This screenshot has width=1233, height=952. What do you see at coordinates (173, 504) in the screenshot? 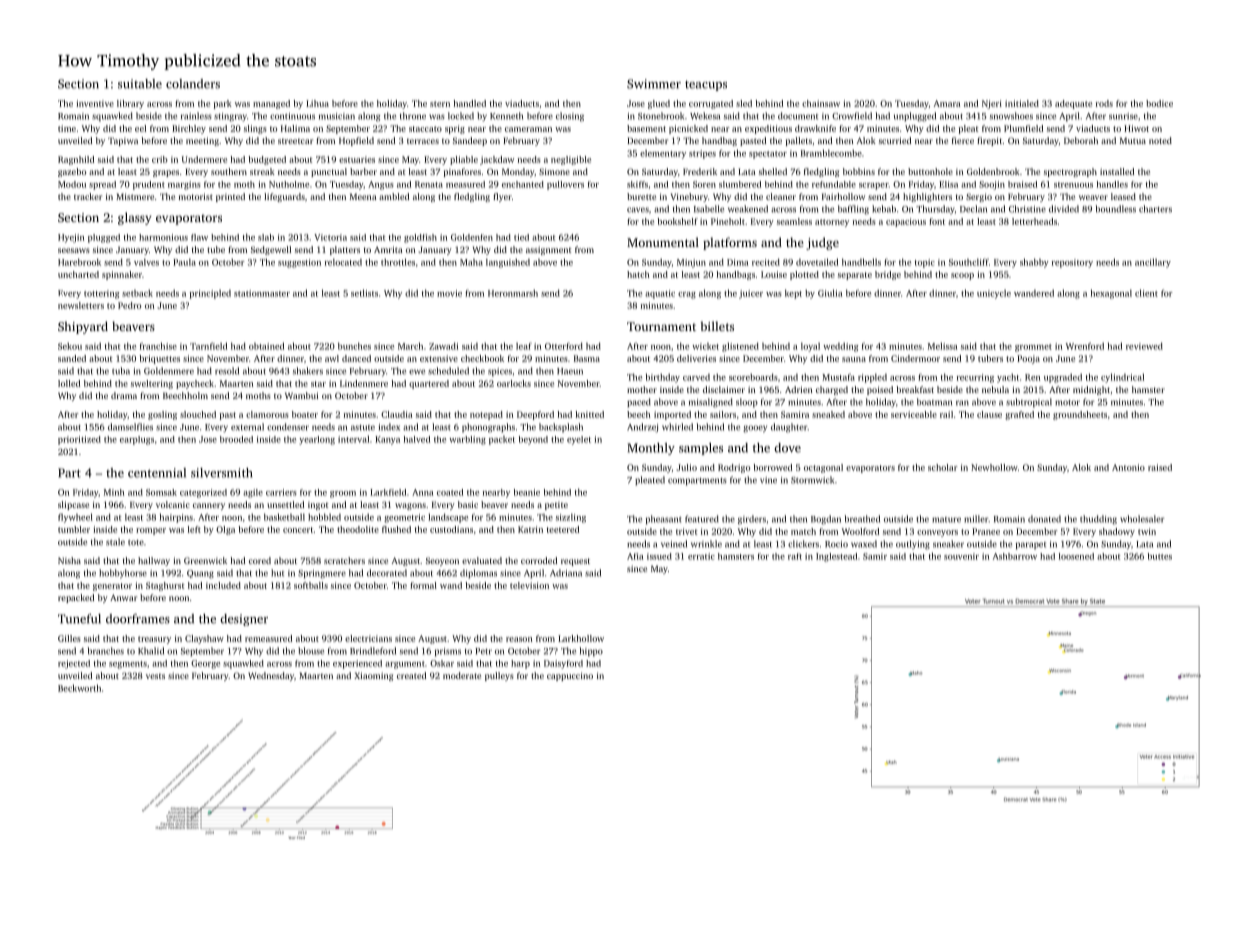
I see `volcanic` at bounding box center [173, 504].
